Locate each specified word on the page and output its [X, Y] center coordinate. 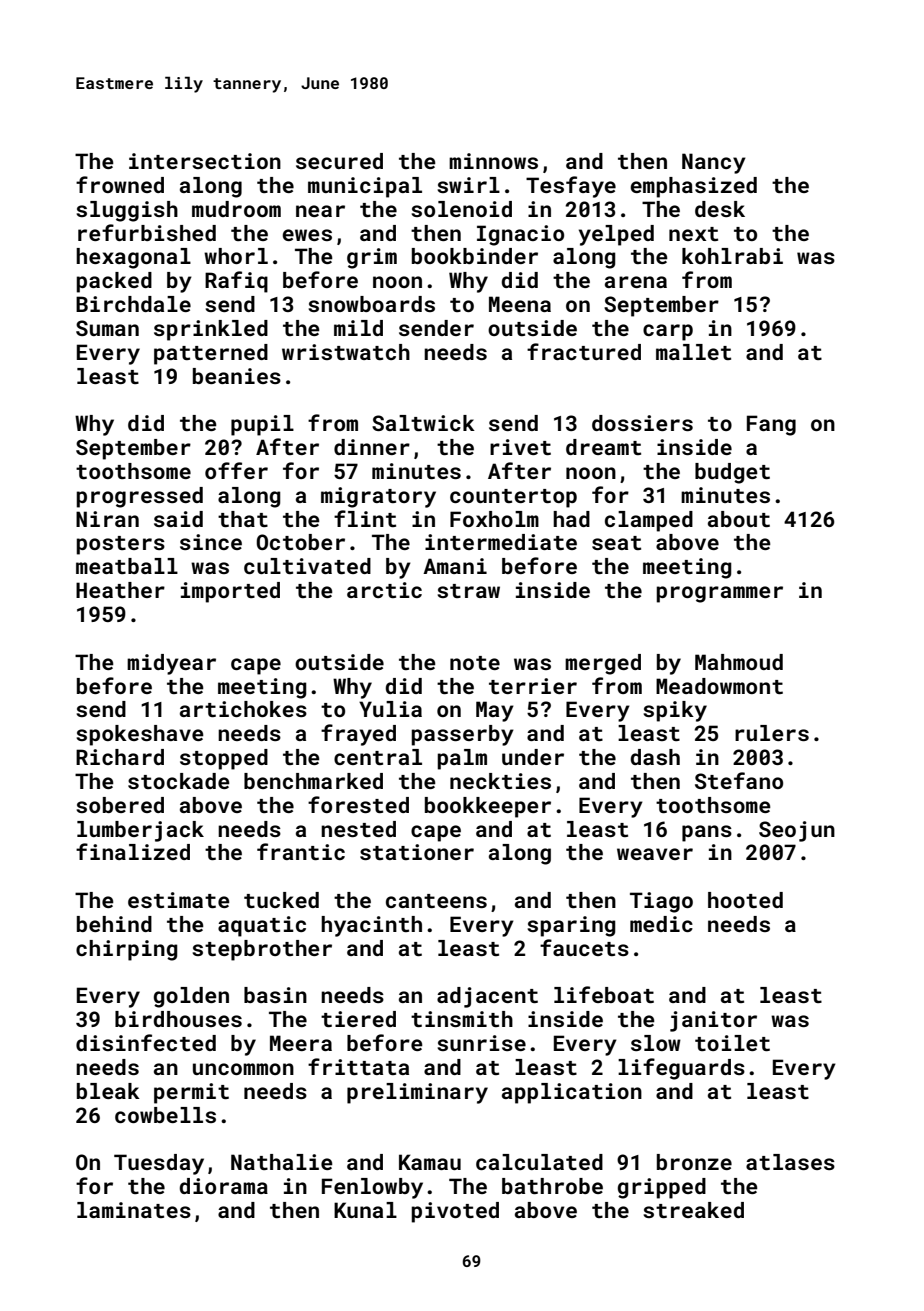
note [475, 663]
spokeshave [140, 735]
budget [732, 473]
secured [339, 161]
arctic [384, 590]
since [211, 542]
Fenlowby [372, 1188]
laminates [134, 1210]
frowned [120, 184]
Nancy [714, 163]
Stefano [739, 780]
